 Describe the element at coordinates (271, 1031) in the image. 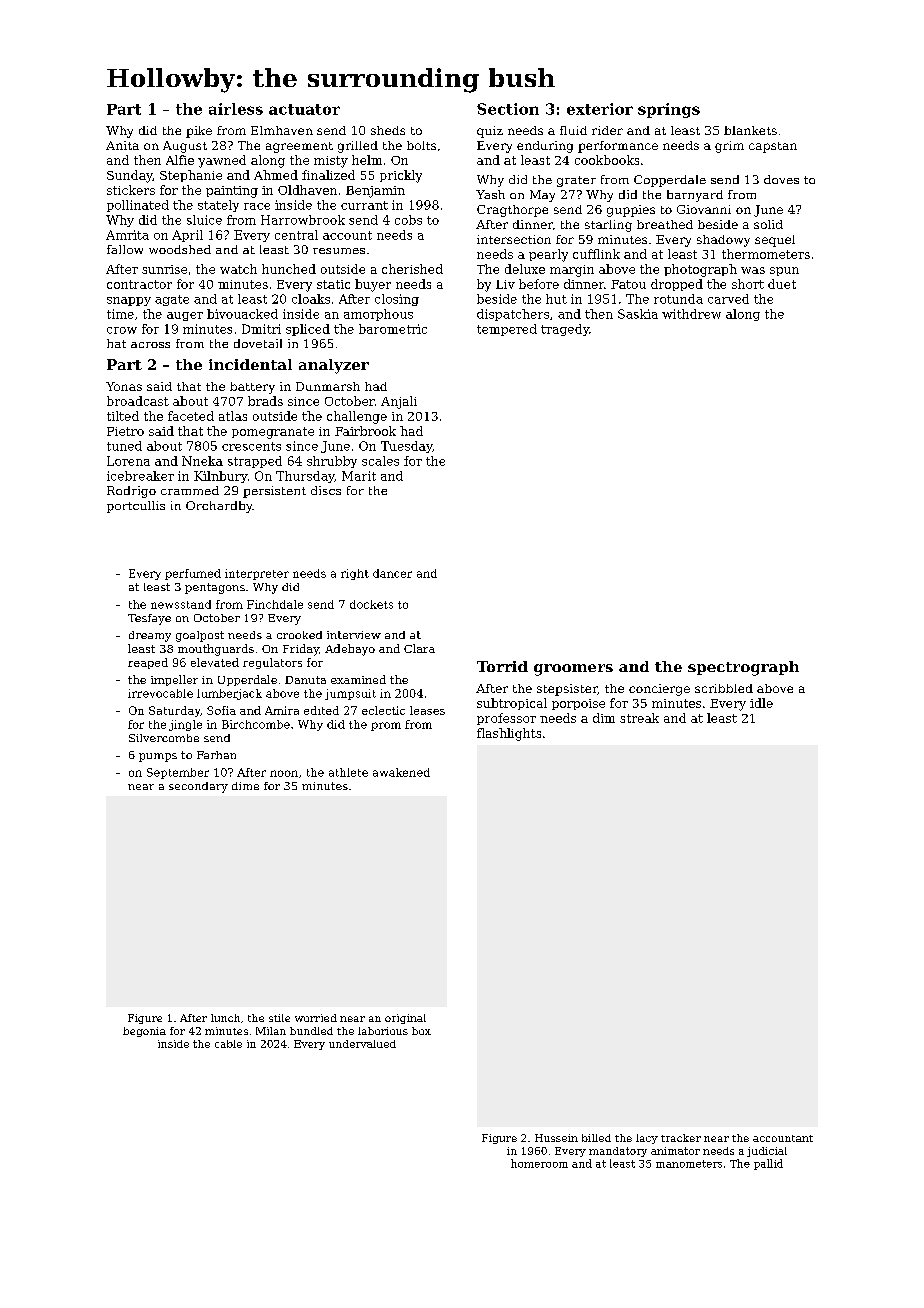

I see `Milan` at that location.
